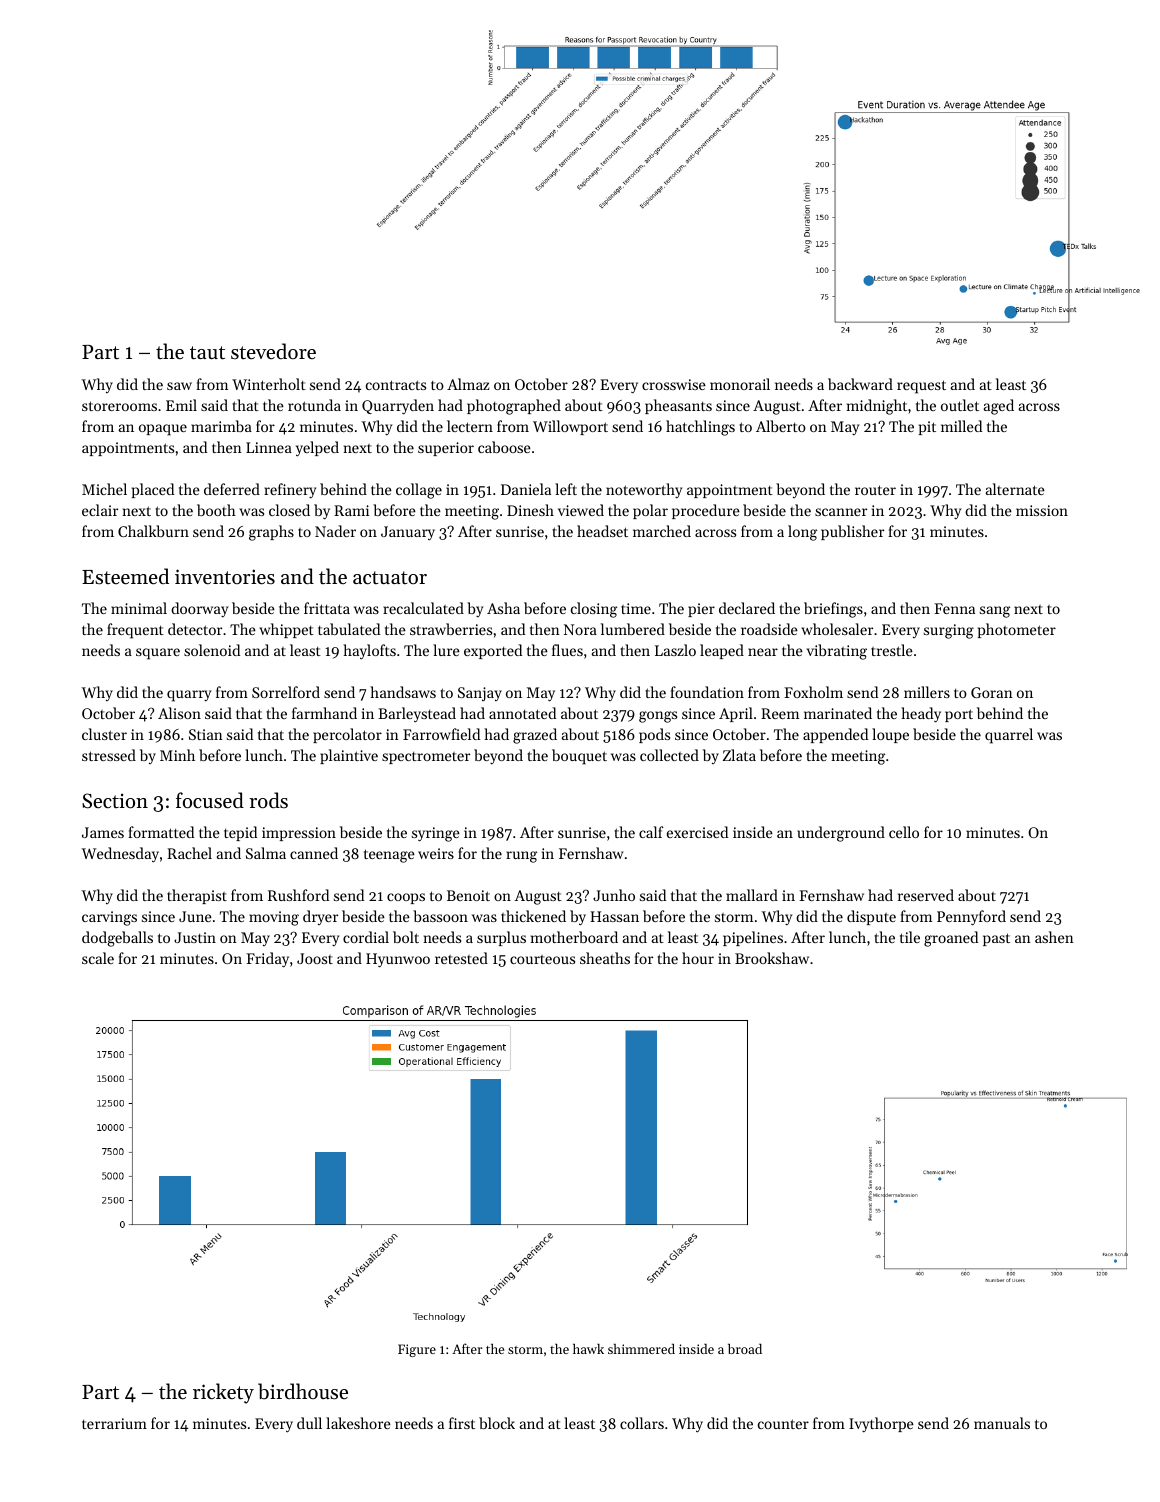  I want to click on inventories, so click(225, 577).
